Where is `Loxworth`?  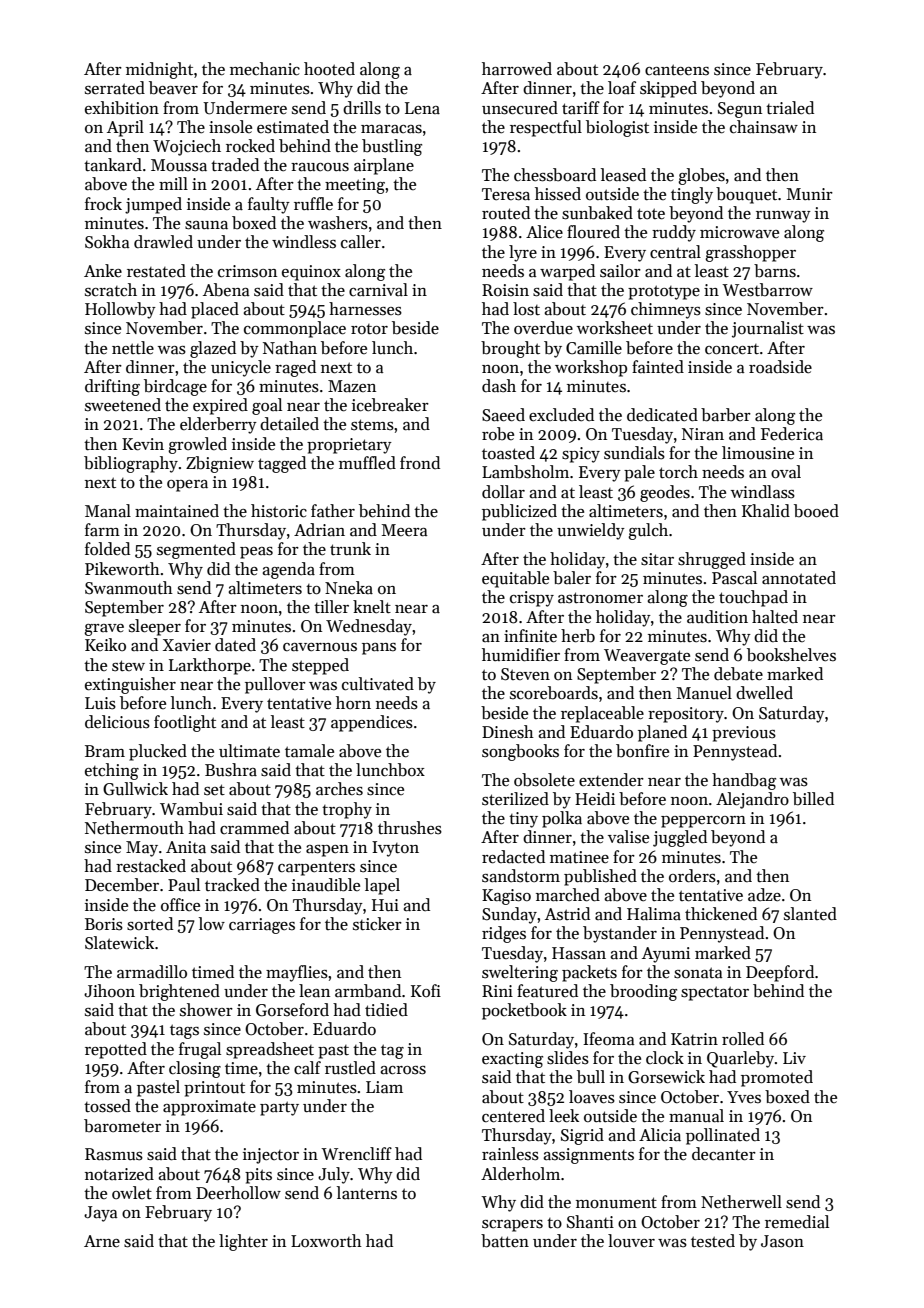
Loxworth is located at coordinates (326, 1240).
